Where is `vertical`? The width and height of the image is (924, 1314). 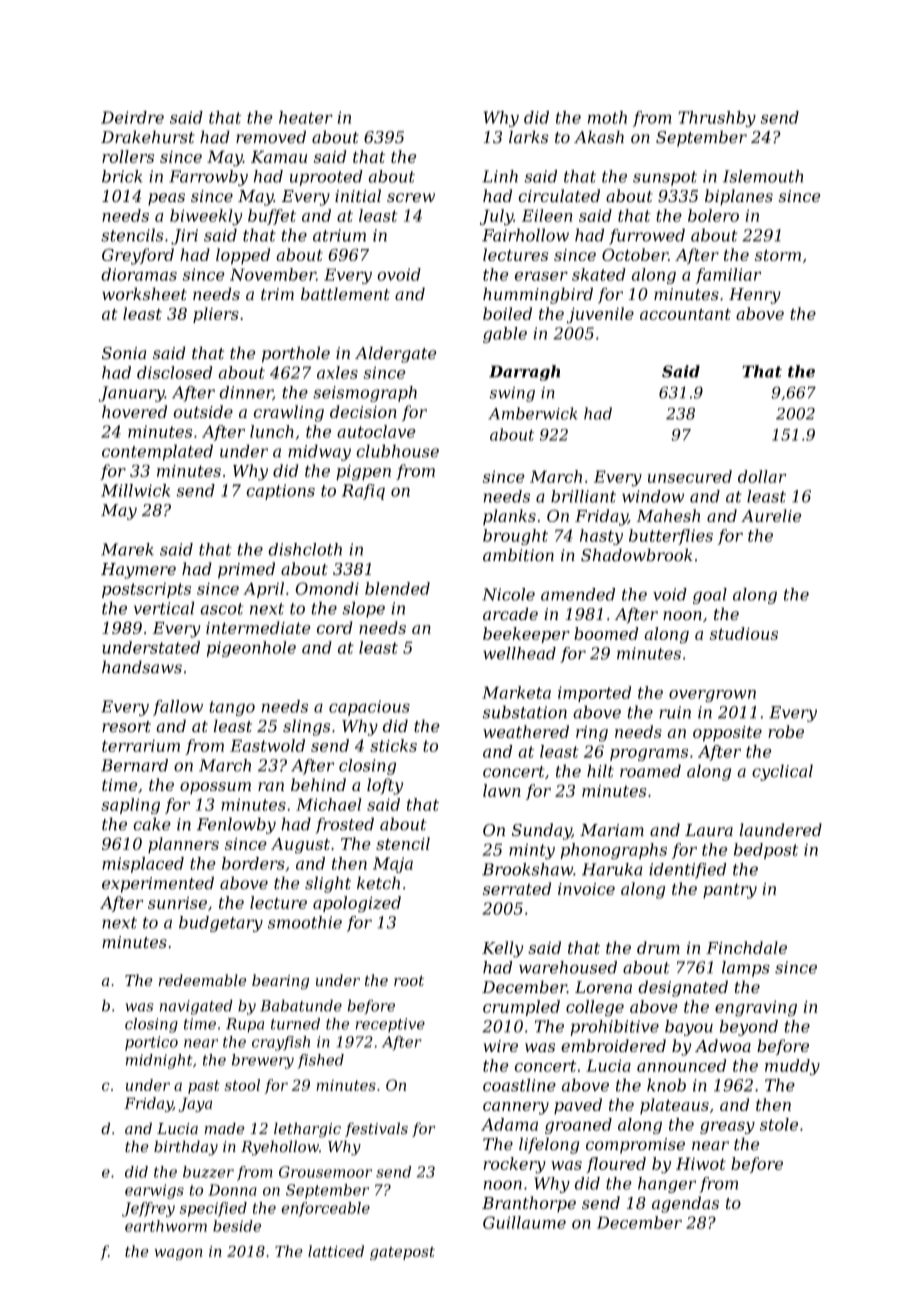 vertical is located at coordinates (164, 608).
